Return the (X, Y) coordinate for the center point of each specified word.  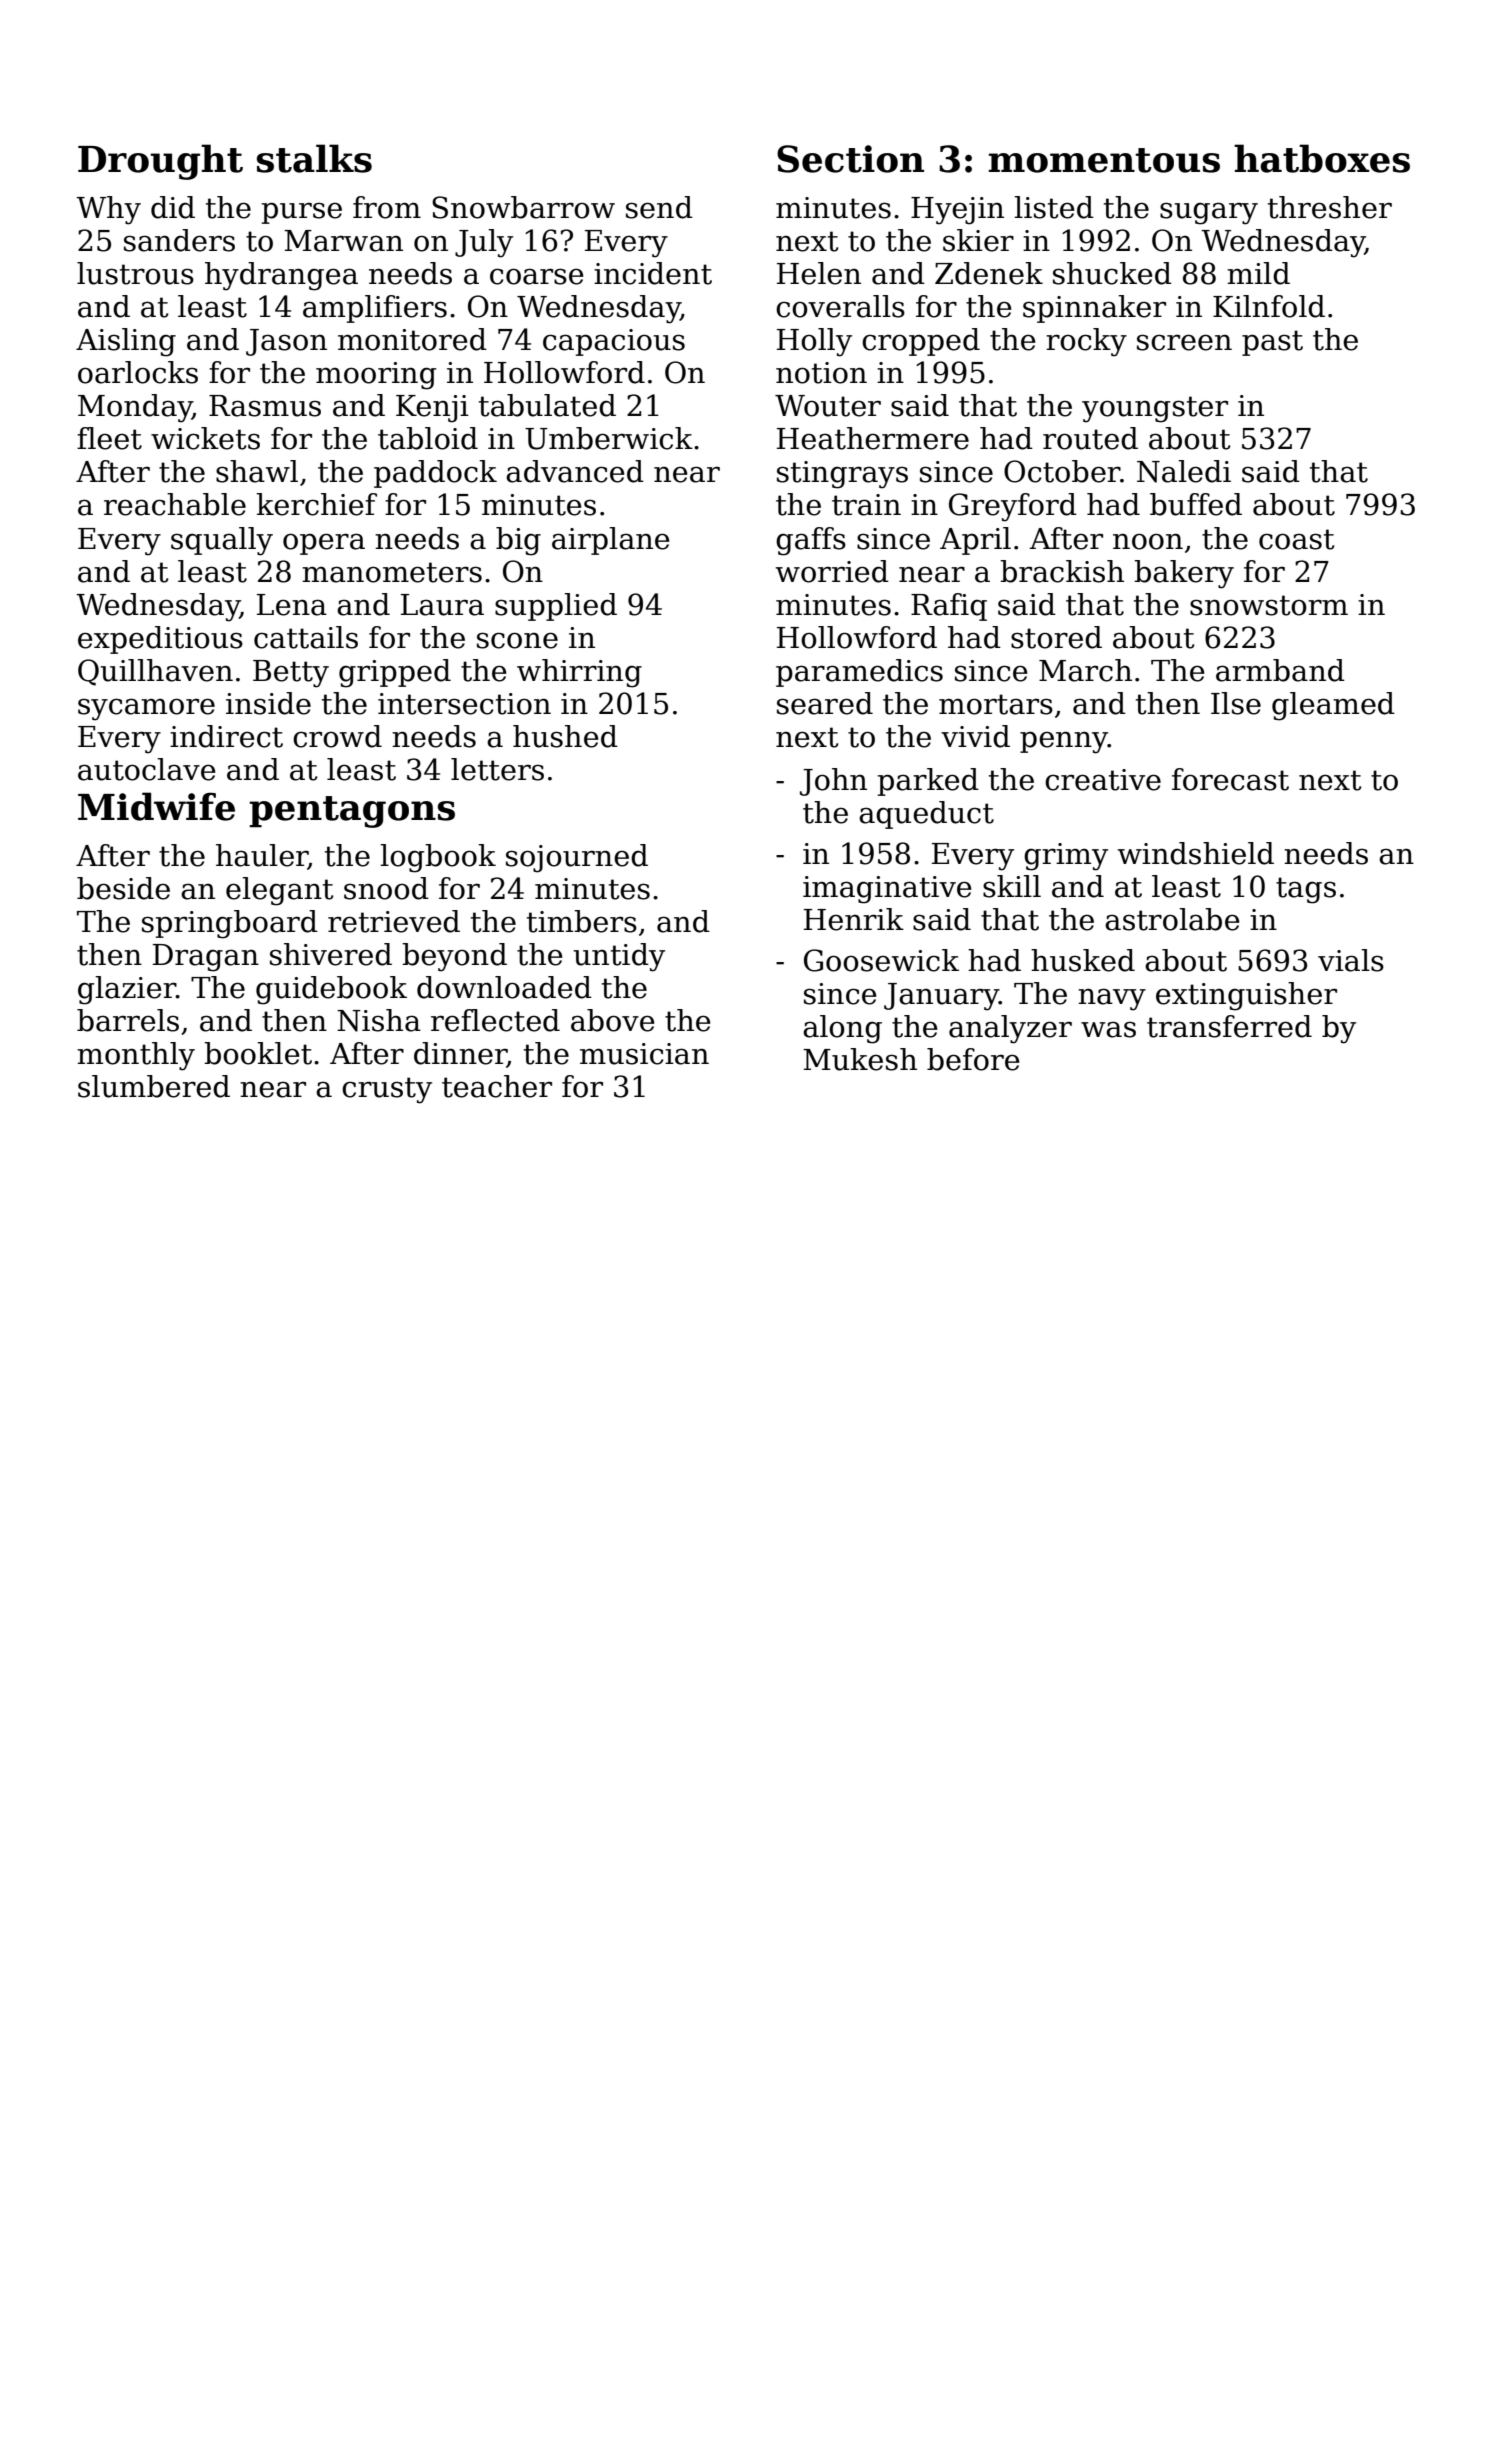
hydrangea (281, 276)
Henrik (854, 919)
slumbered (154, 1086)
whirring (579, 673)
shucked (1112, 273)
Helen (819, 273)
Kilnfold (1269, 306)
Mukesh (860, 1059)
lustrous (135, 273)
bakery (1184, 574)
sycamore (146, 709)
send (659, 207)
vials (1351, 960)
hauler (262, 856)
